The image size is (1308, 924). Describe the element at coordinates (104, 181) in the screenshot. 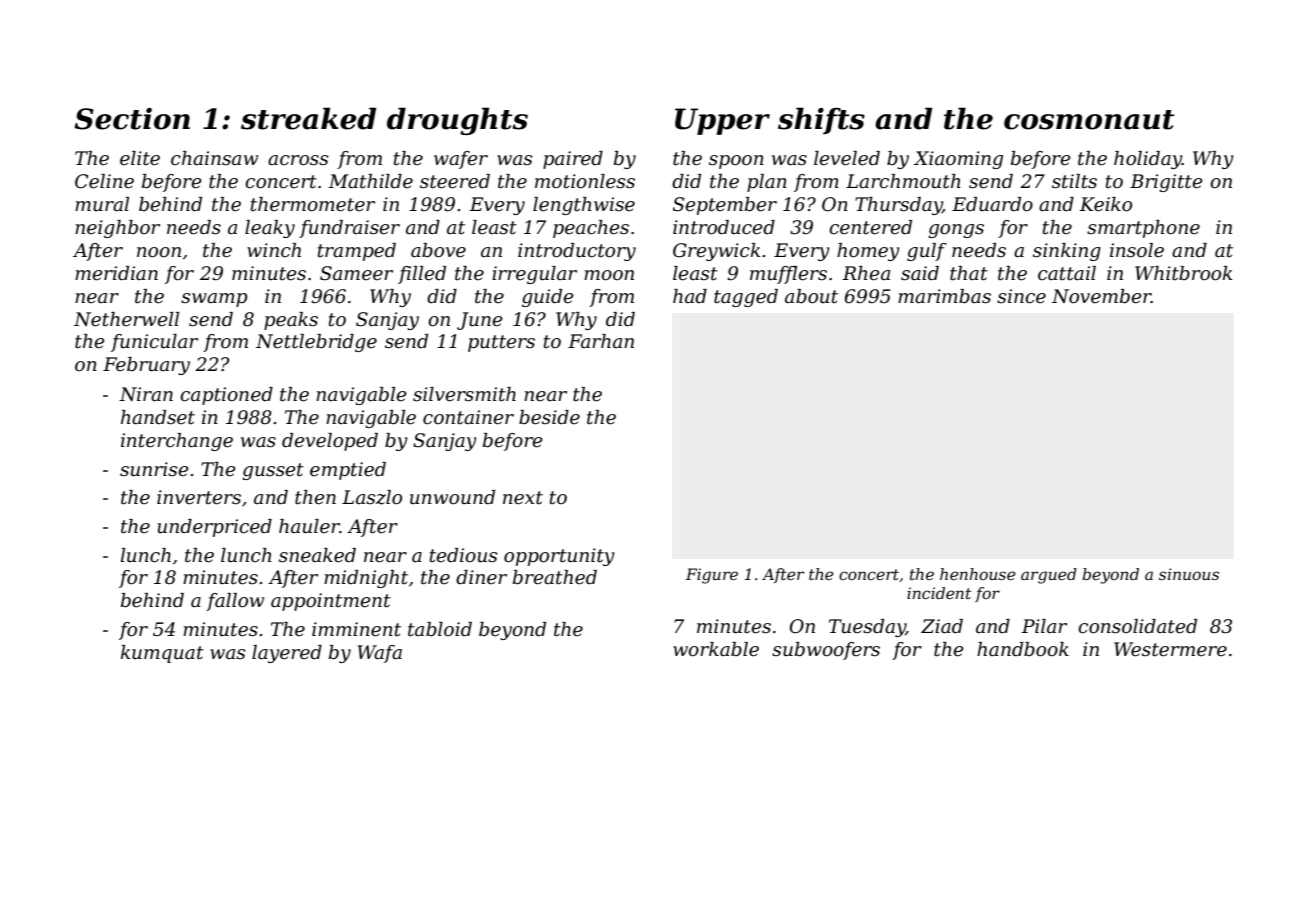

I see `Celine` at that location.
